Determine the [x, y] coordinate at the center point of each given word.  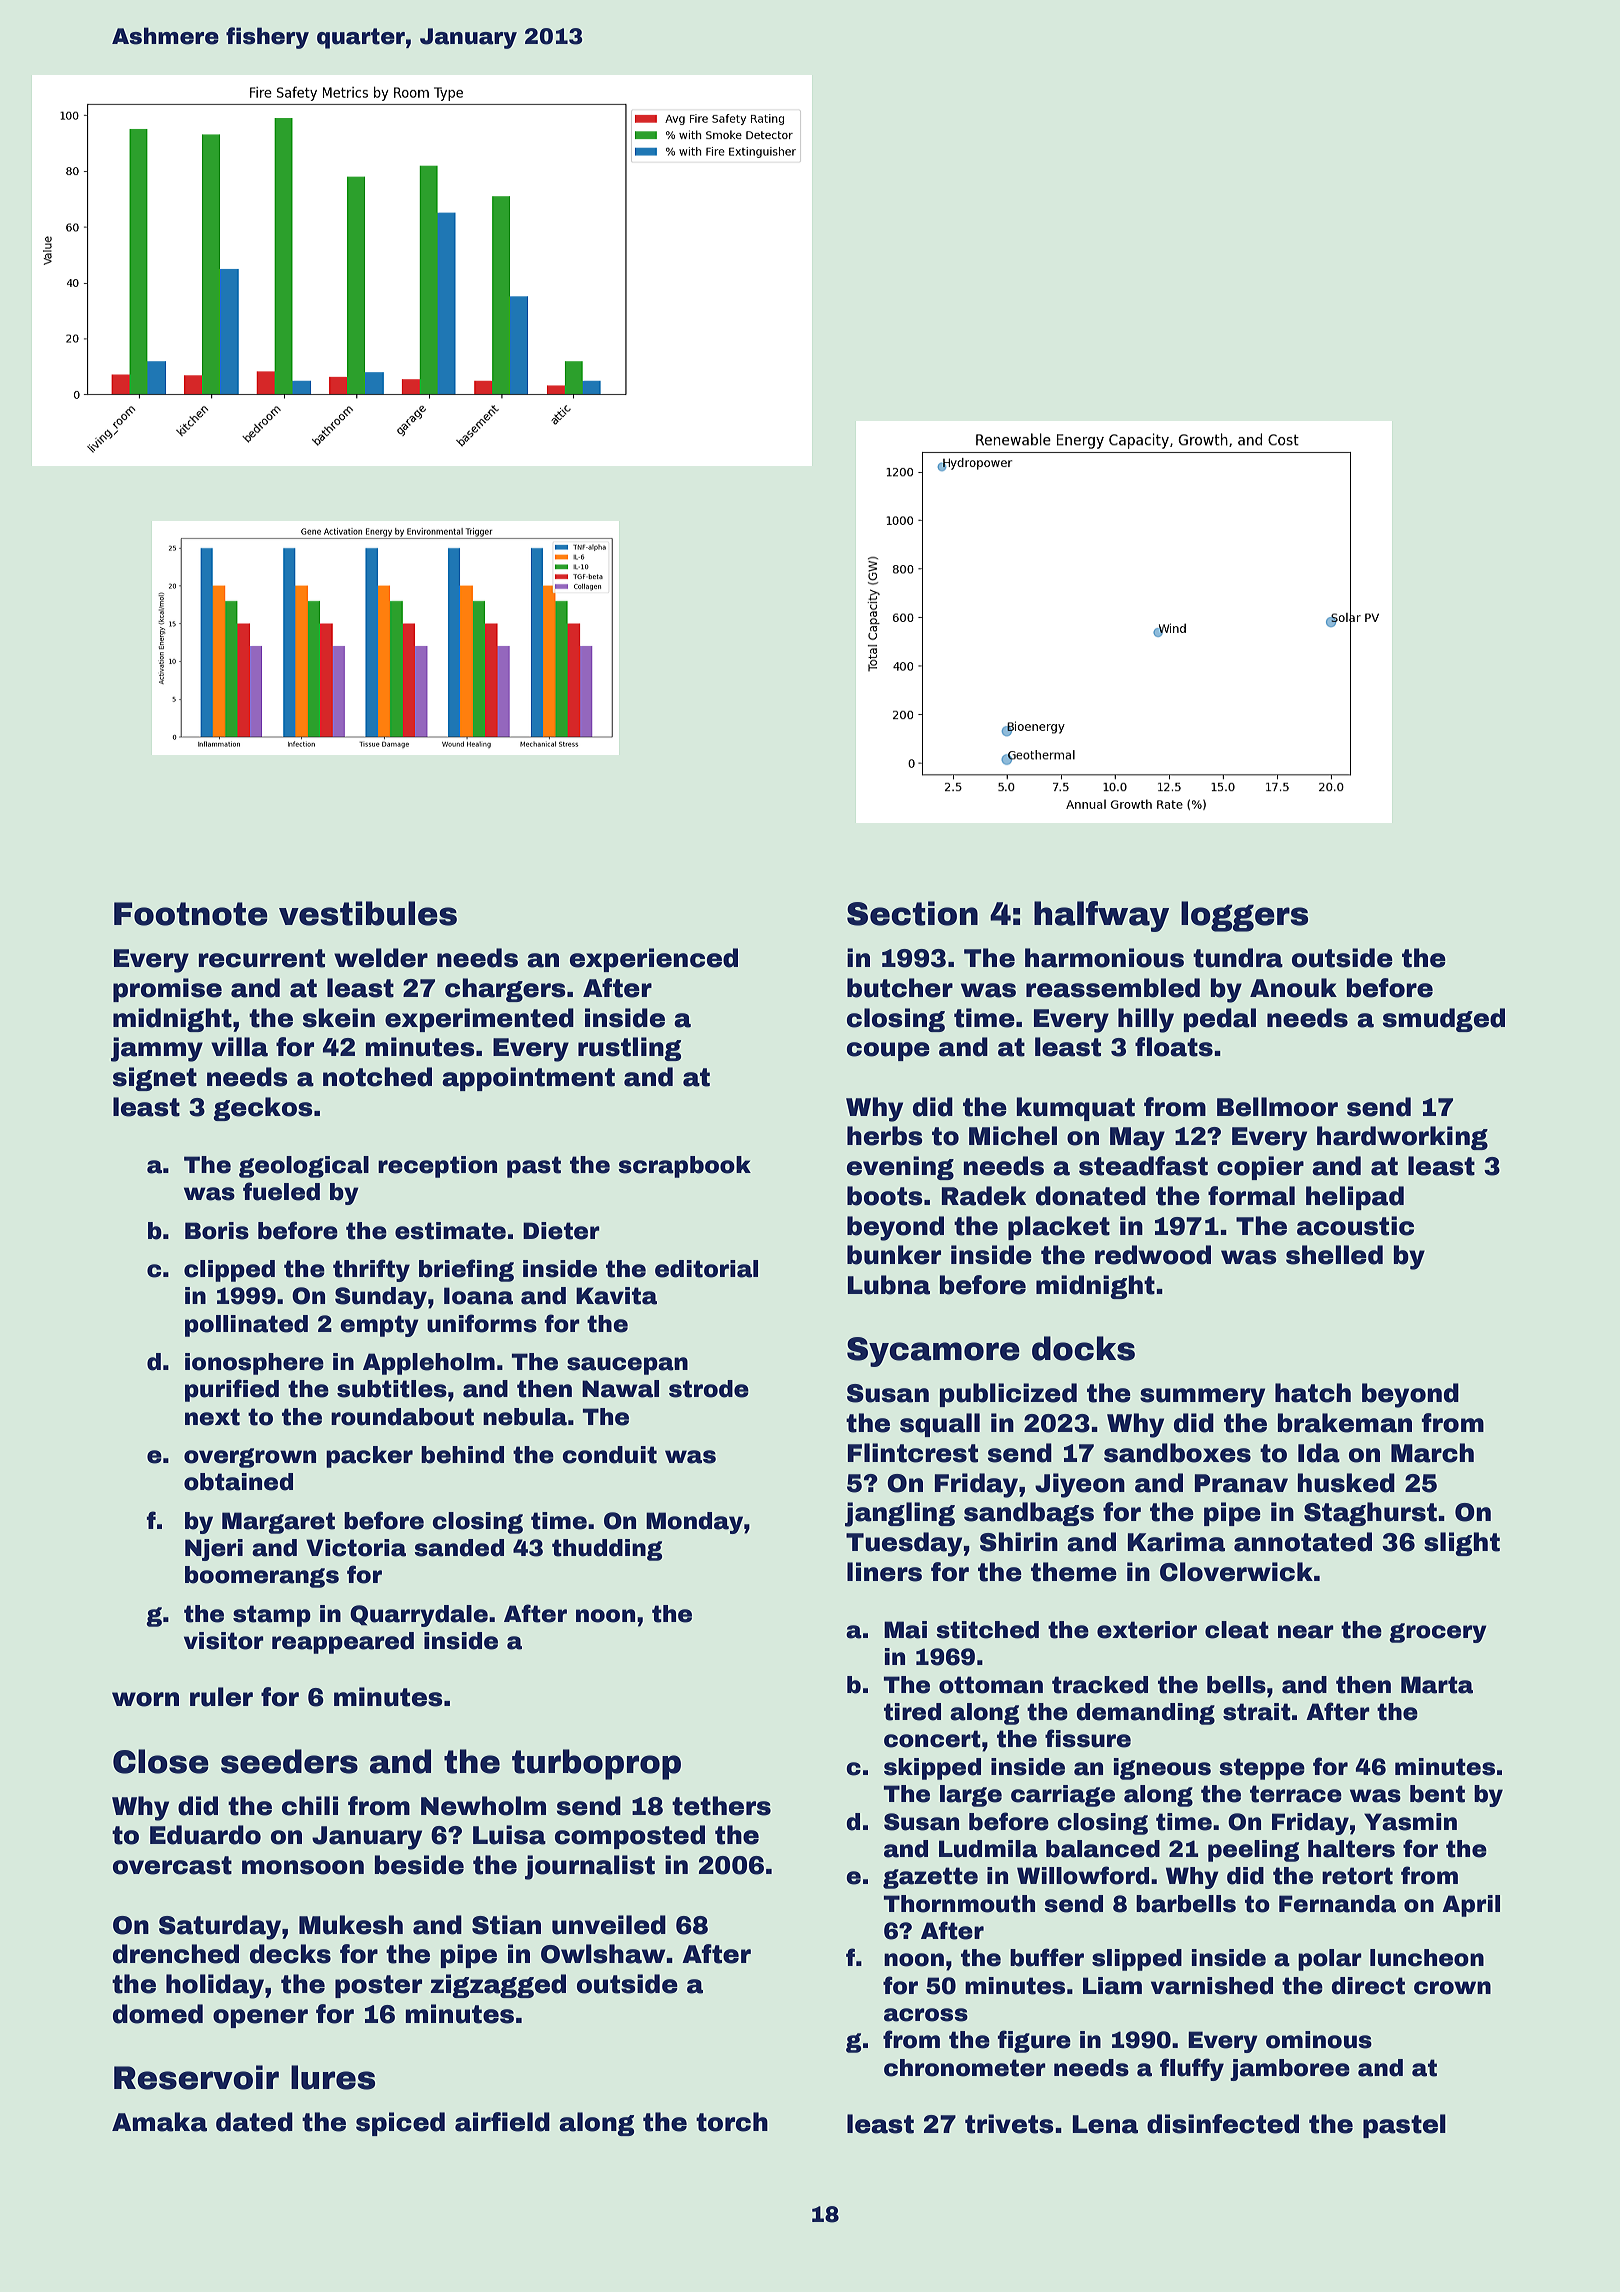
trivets [1009, 2124]
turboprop [596, 1764]
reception [437, 1167]
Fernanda [1337, 1904]
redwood [1153, 1255]
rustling [629, 1049]
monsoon [303, 1867]
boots [885, 1196]
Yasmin [1410, 1822]
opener [260, 2018]
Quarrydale [419, 1616]
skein [339, 1018]
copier [1260, 1168]
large [971, 1796]
